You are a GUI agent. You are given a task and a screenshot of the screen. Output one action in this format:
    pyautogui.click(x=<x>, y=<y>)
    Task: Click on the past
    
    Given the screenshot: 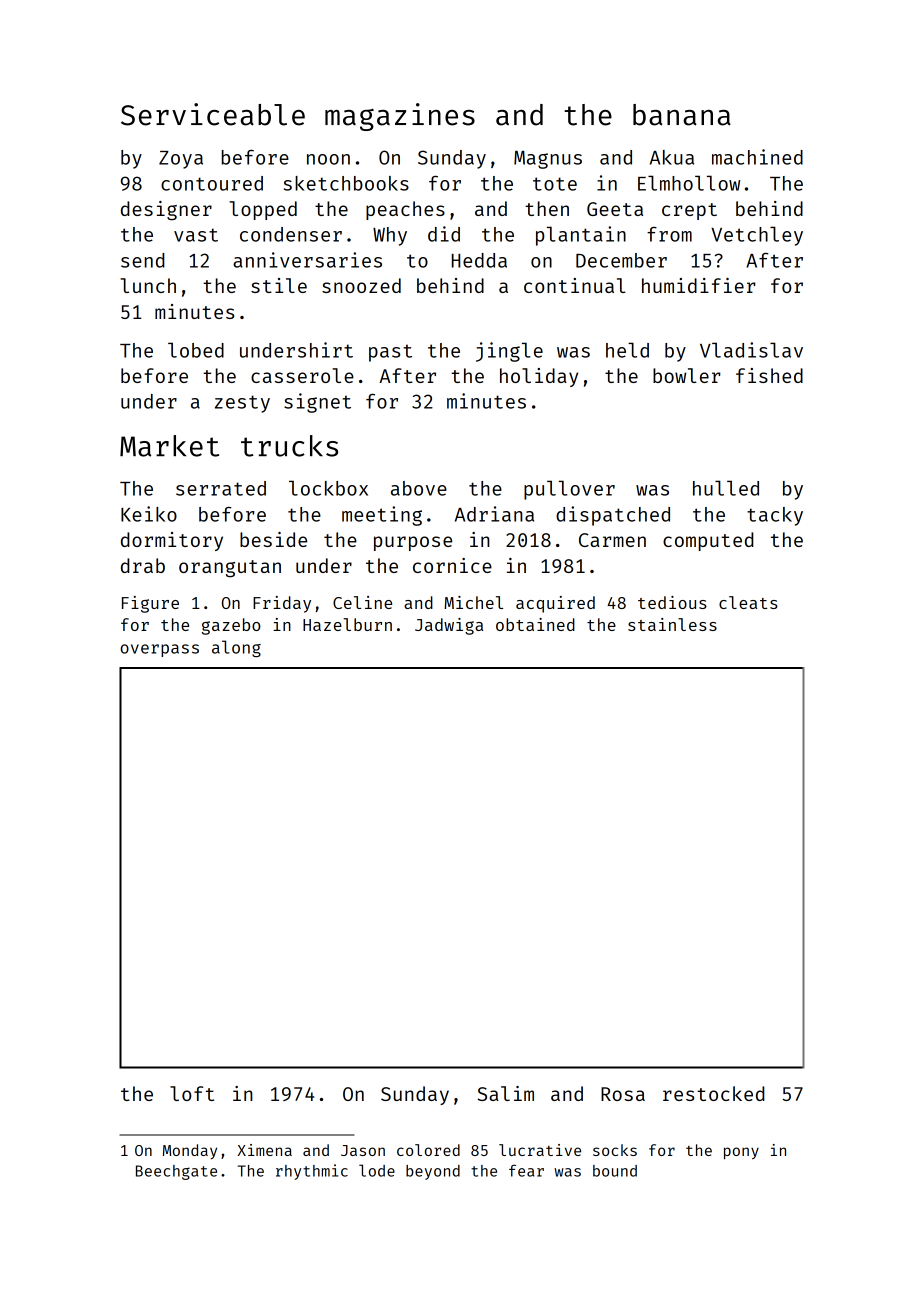 What is the action you would take?
    pyautogui.click(x=390, y=353)
